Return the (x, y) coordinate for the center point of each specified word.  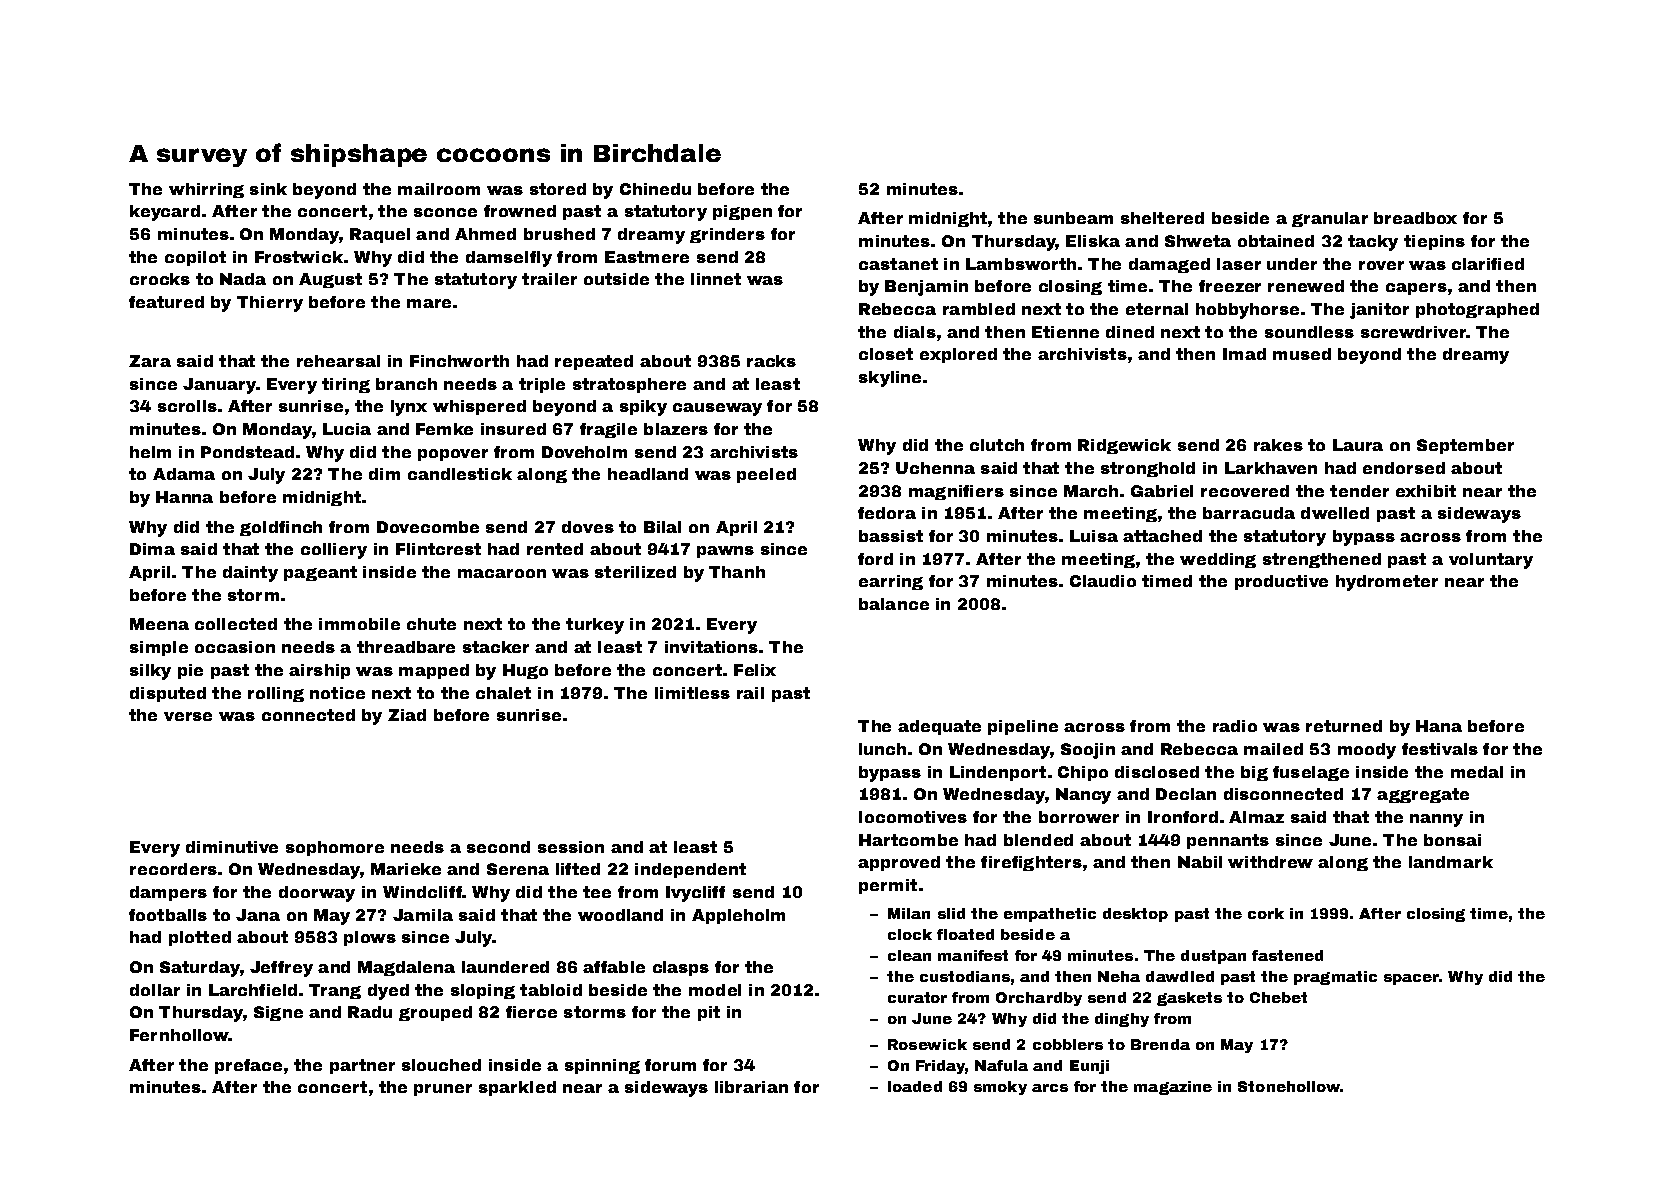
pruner (443, 1090)
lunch (882, 749)
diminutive (232, 847)
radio (1235, 726)
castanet (898, 264)
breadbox (1415, 218)
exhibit (1426, 491)
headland (648, 474)
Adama (184, 474)
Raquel (380, 235)
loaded (915, 1086)
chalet (503, 693)
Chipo (1083, 773)
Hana (1439, 726)
